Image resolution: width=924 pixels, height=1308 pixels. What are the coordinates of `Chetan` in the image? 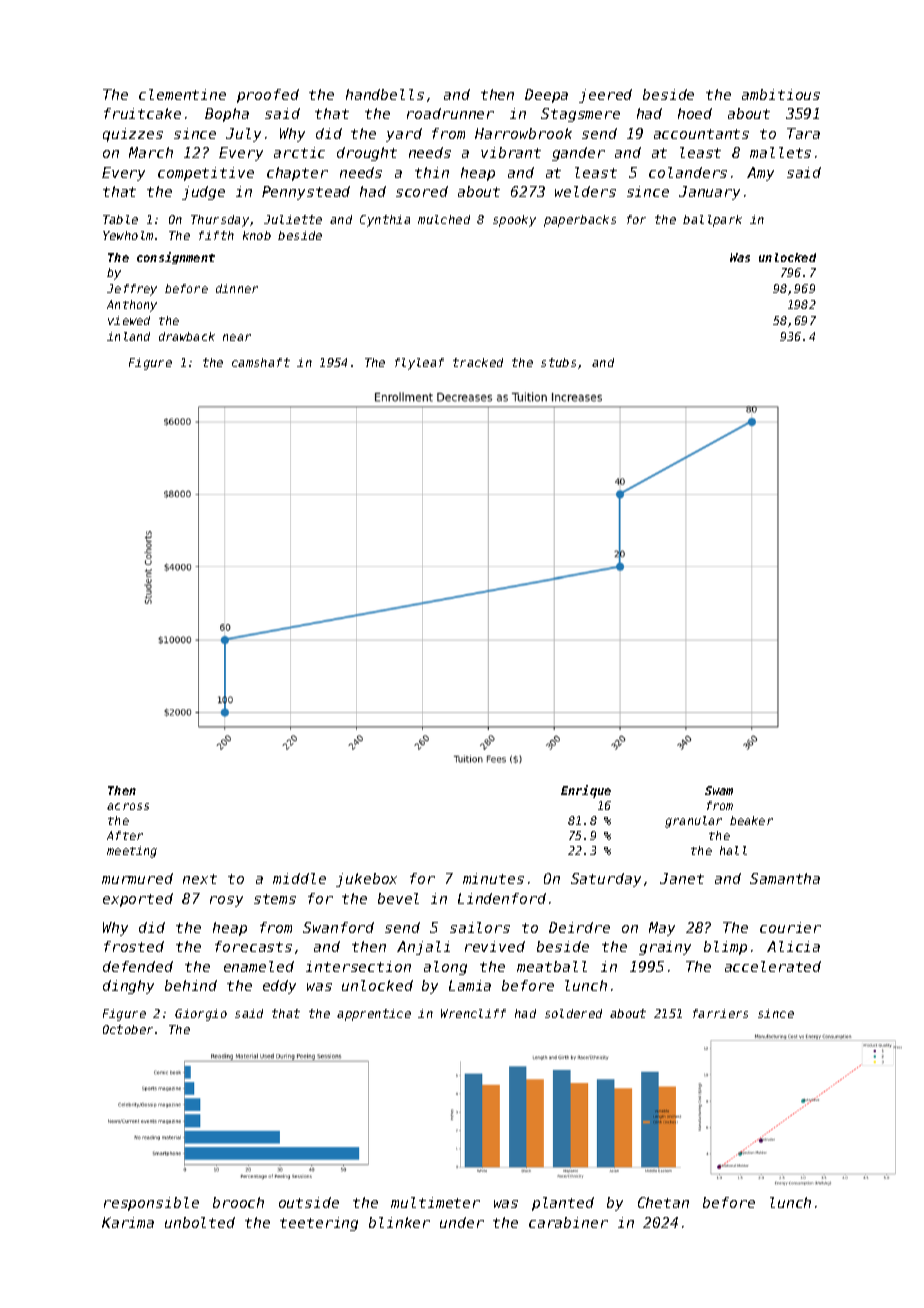 It's located at (663, 1202).
